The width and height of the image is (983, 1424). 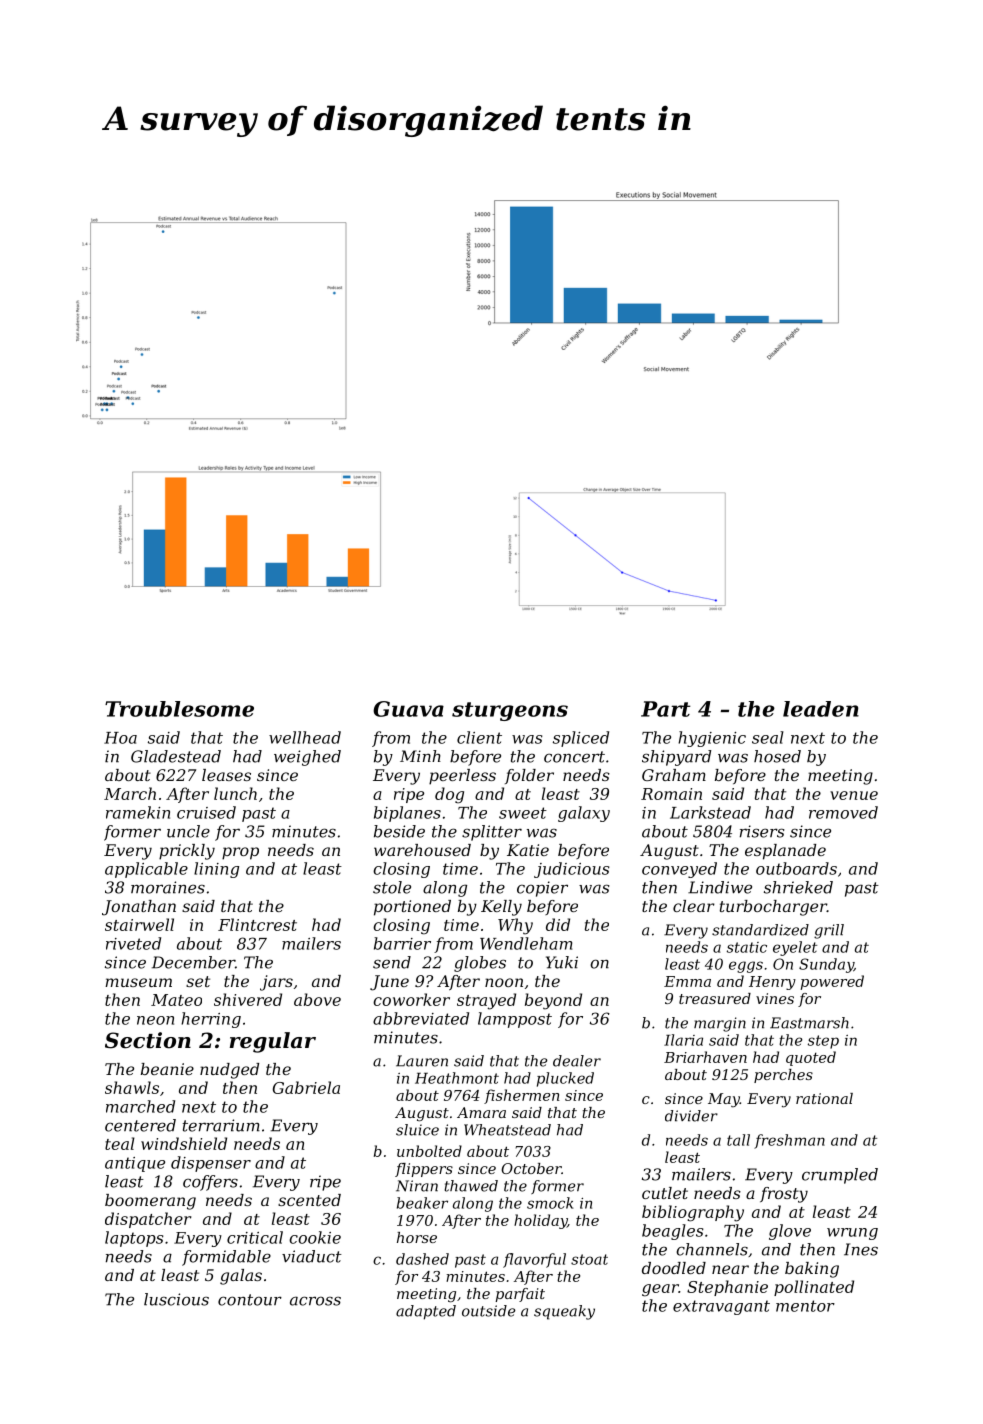 What do you see at coordinates (824, 1098) in the image?
I see `rational` at bounding box center [824, 1098].
